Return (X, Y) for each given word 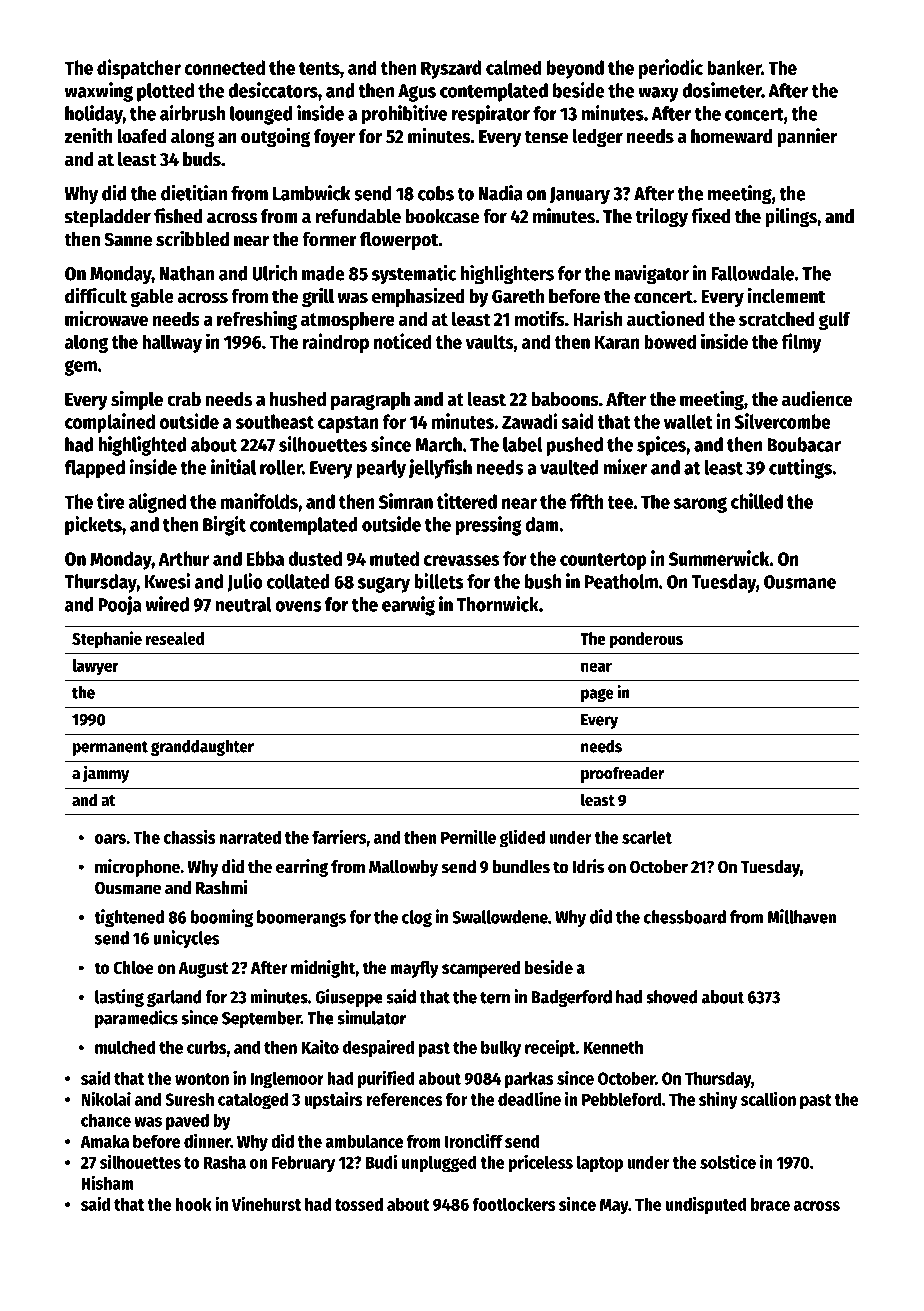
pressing (488, 526)
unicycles (186, 939)
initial (233, 467)
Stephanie (107, 640)
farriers (339, 836)
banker (734, 67)
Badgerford (571, 998)
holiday (94, 115)
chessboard (685, 917)
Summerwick (719, 558)
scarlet (647, 837)
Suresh (189, 1099)
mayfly (414, 969)
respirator (491, 115)
